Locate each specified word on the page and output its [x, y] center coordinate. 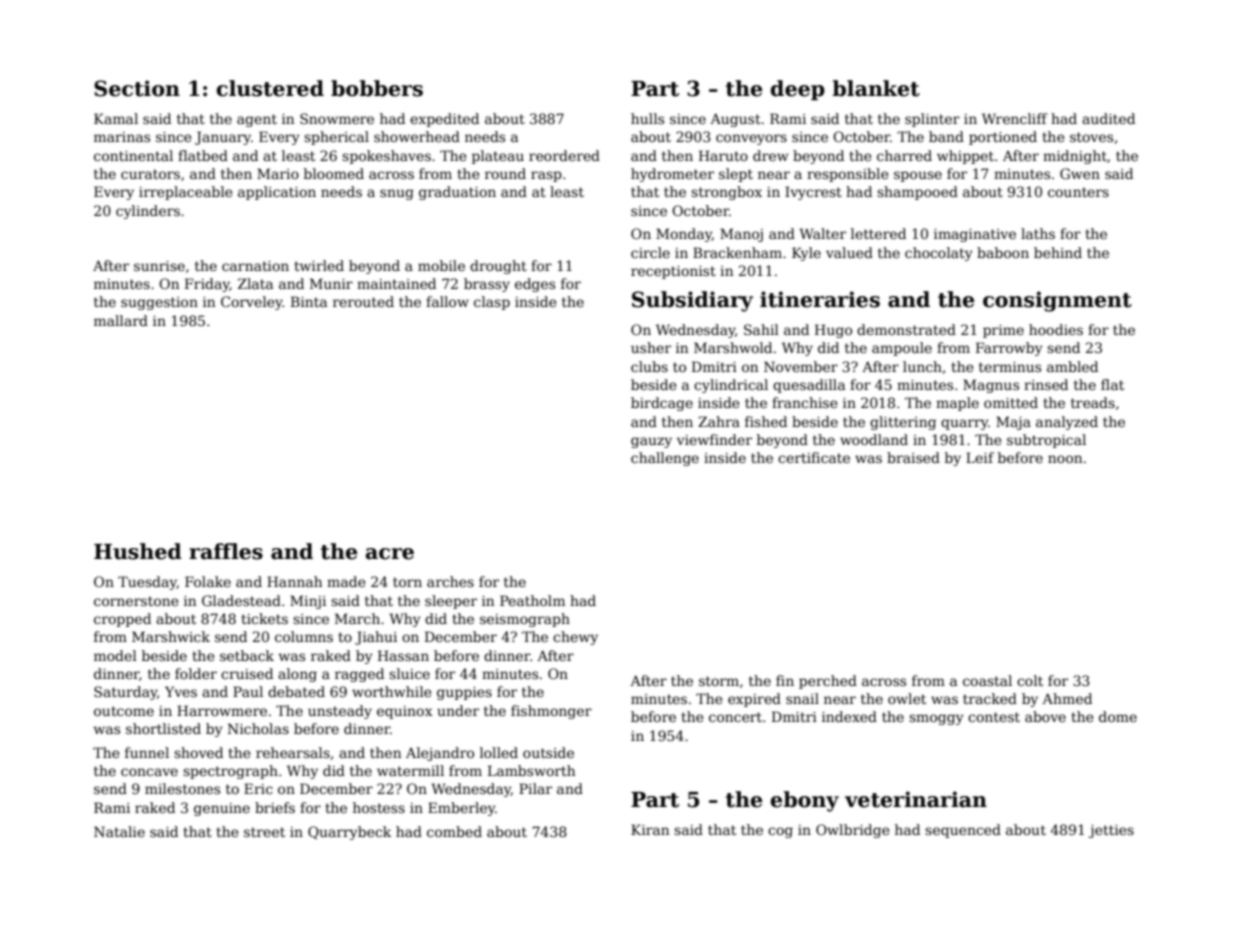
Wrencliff [1015, 118]
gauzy [651, 442]
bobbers [377, 88]
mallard [121, 320]
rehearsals [293, 752]
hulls [647, 118]
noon [1065, 459]
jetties [1111, 831]
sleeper [451, 602]
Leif [980, 457]
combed [454, 831]
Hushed [138, 551]
